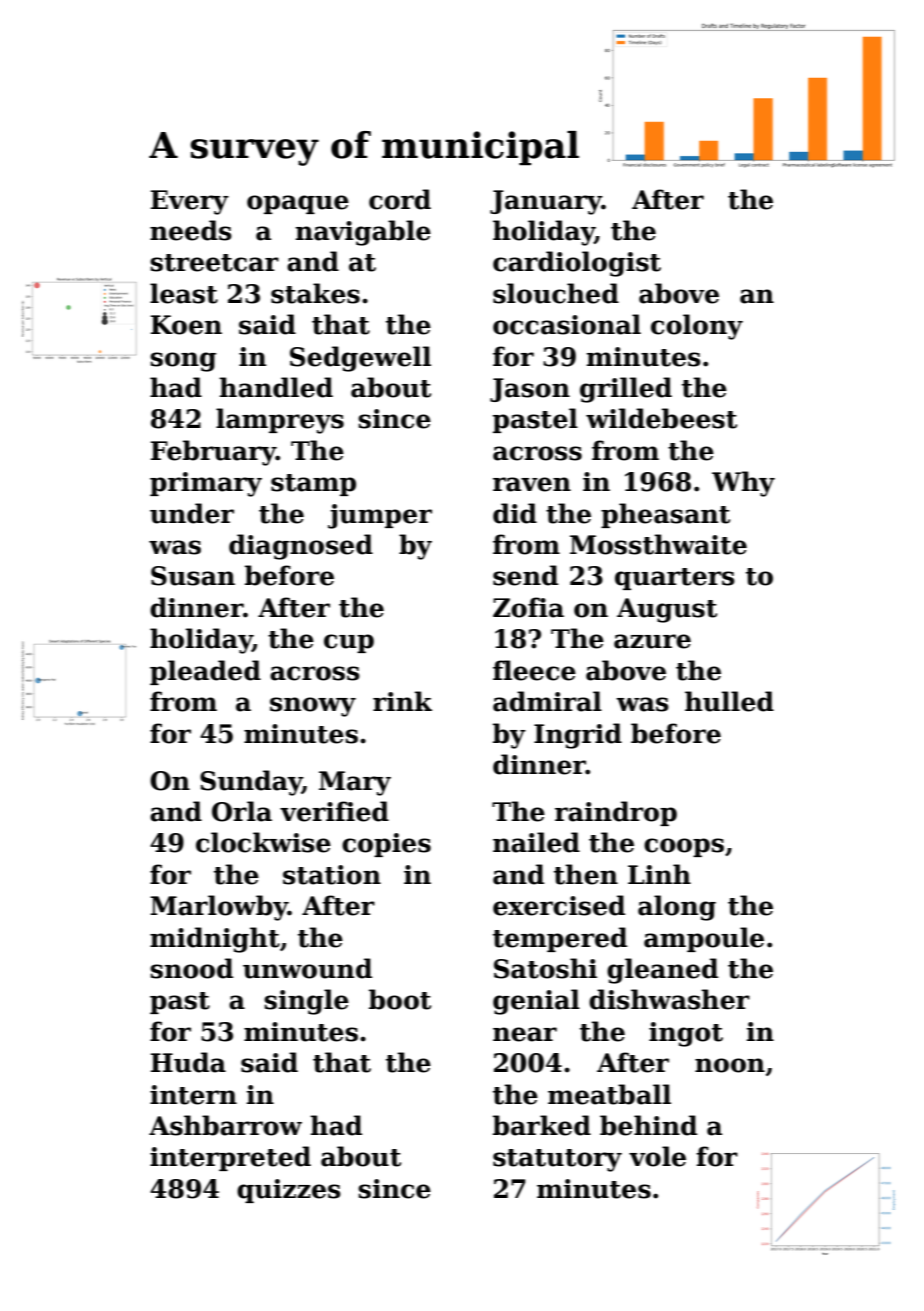 The image size is (924, 1311). What do you see at coordinates (219, 908) in the document?
I see `Marlowby` at bounding box center [219, 908].
